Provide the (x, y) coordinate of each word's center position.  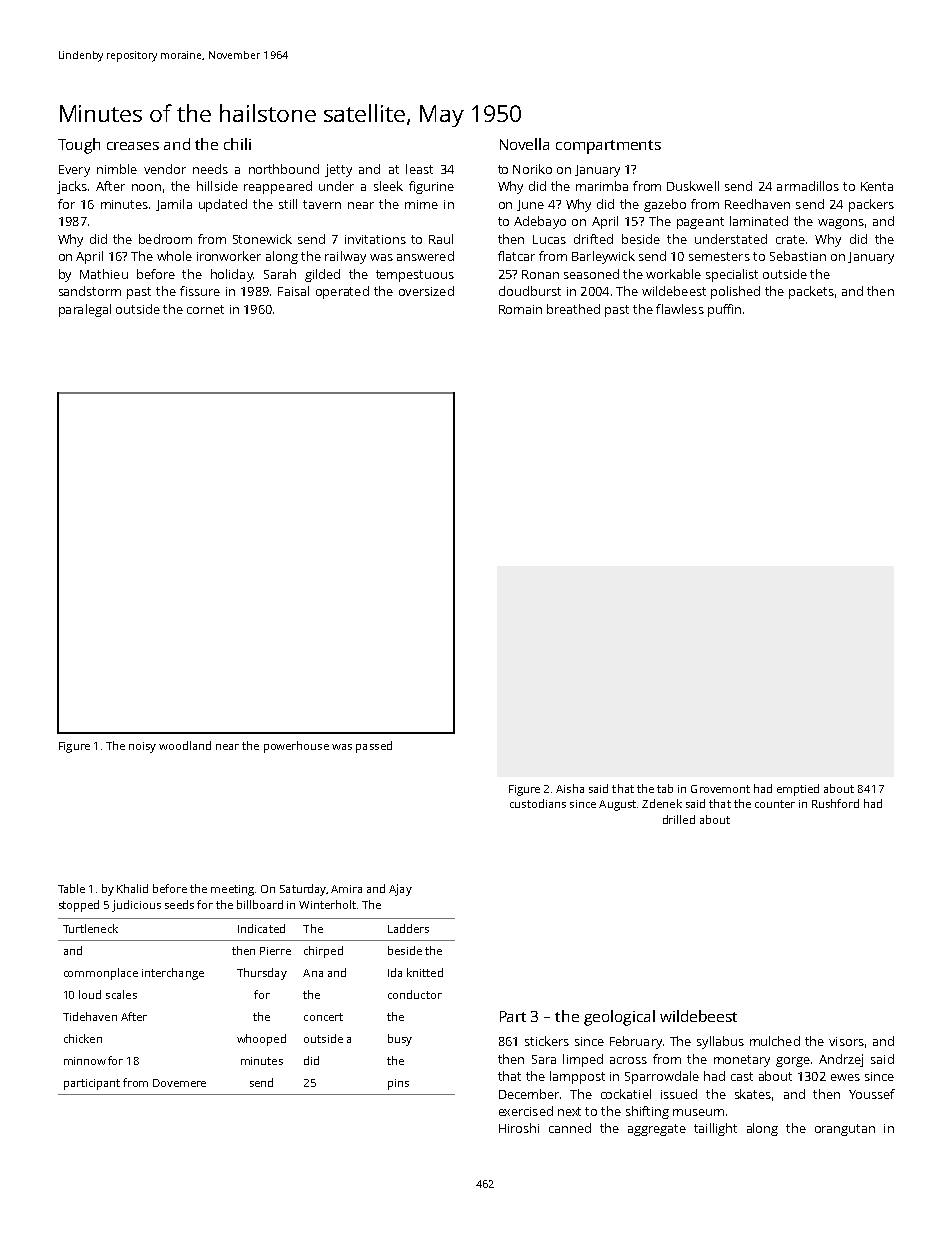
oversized (426, 291)
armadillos (808, 186)
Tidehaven (90, 1016)
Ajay (400, 890)
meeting (232, 890)
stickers (547, 1041)
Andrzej (841, 1060)
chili (237, 144)
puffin (724, 310)
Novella (524, 144)
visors (846, 1041)
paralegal (85, 310)
